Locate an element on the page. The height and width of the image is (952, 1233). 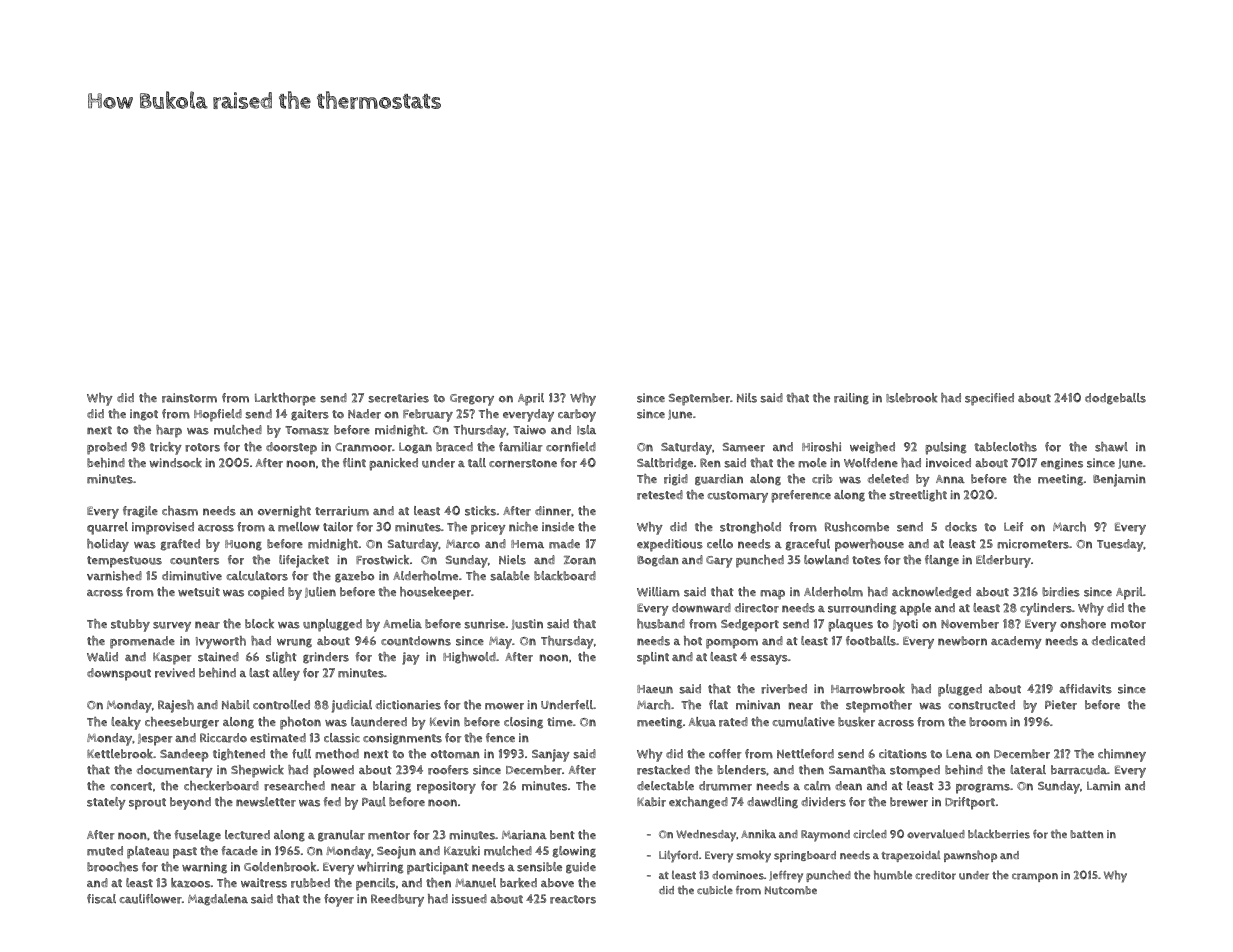
sticks is located at coordinates (480, 511).
